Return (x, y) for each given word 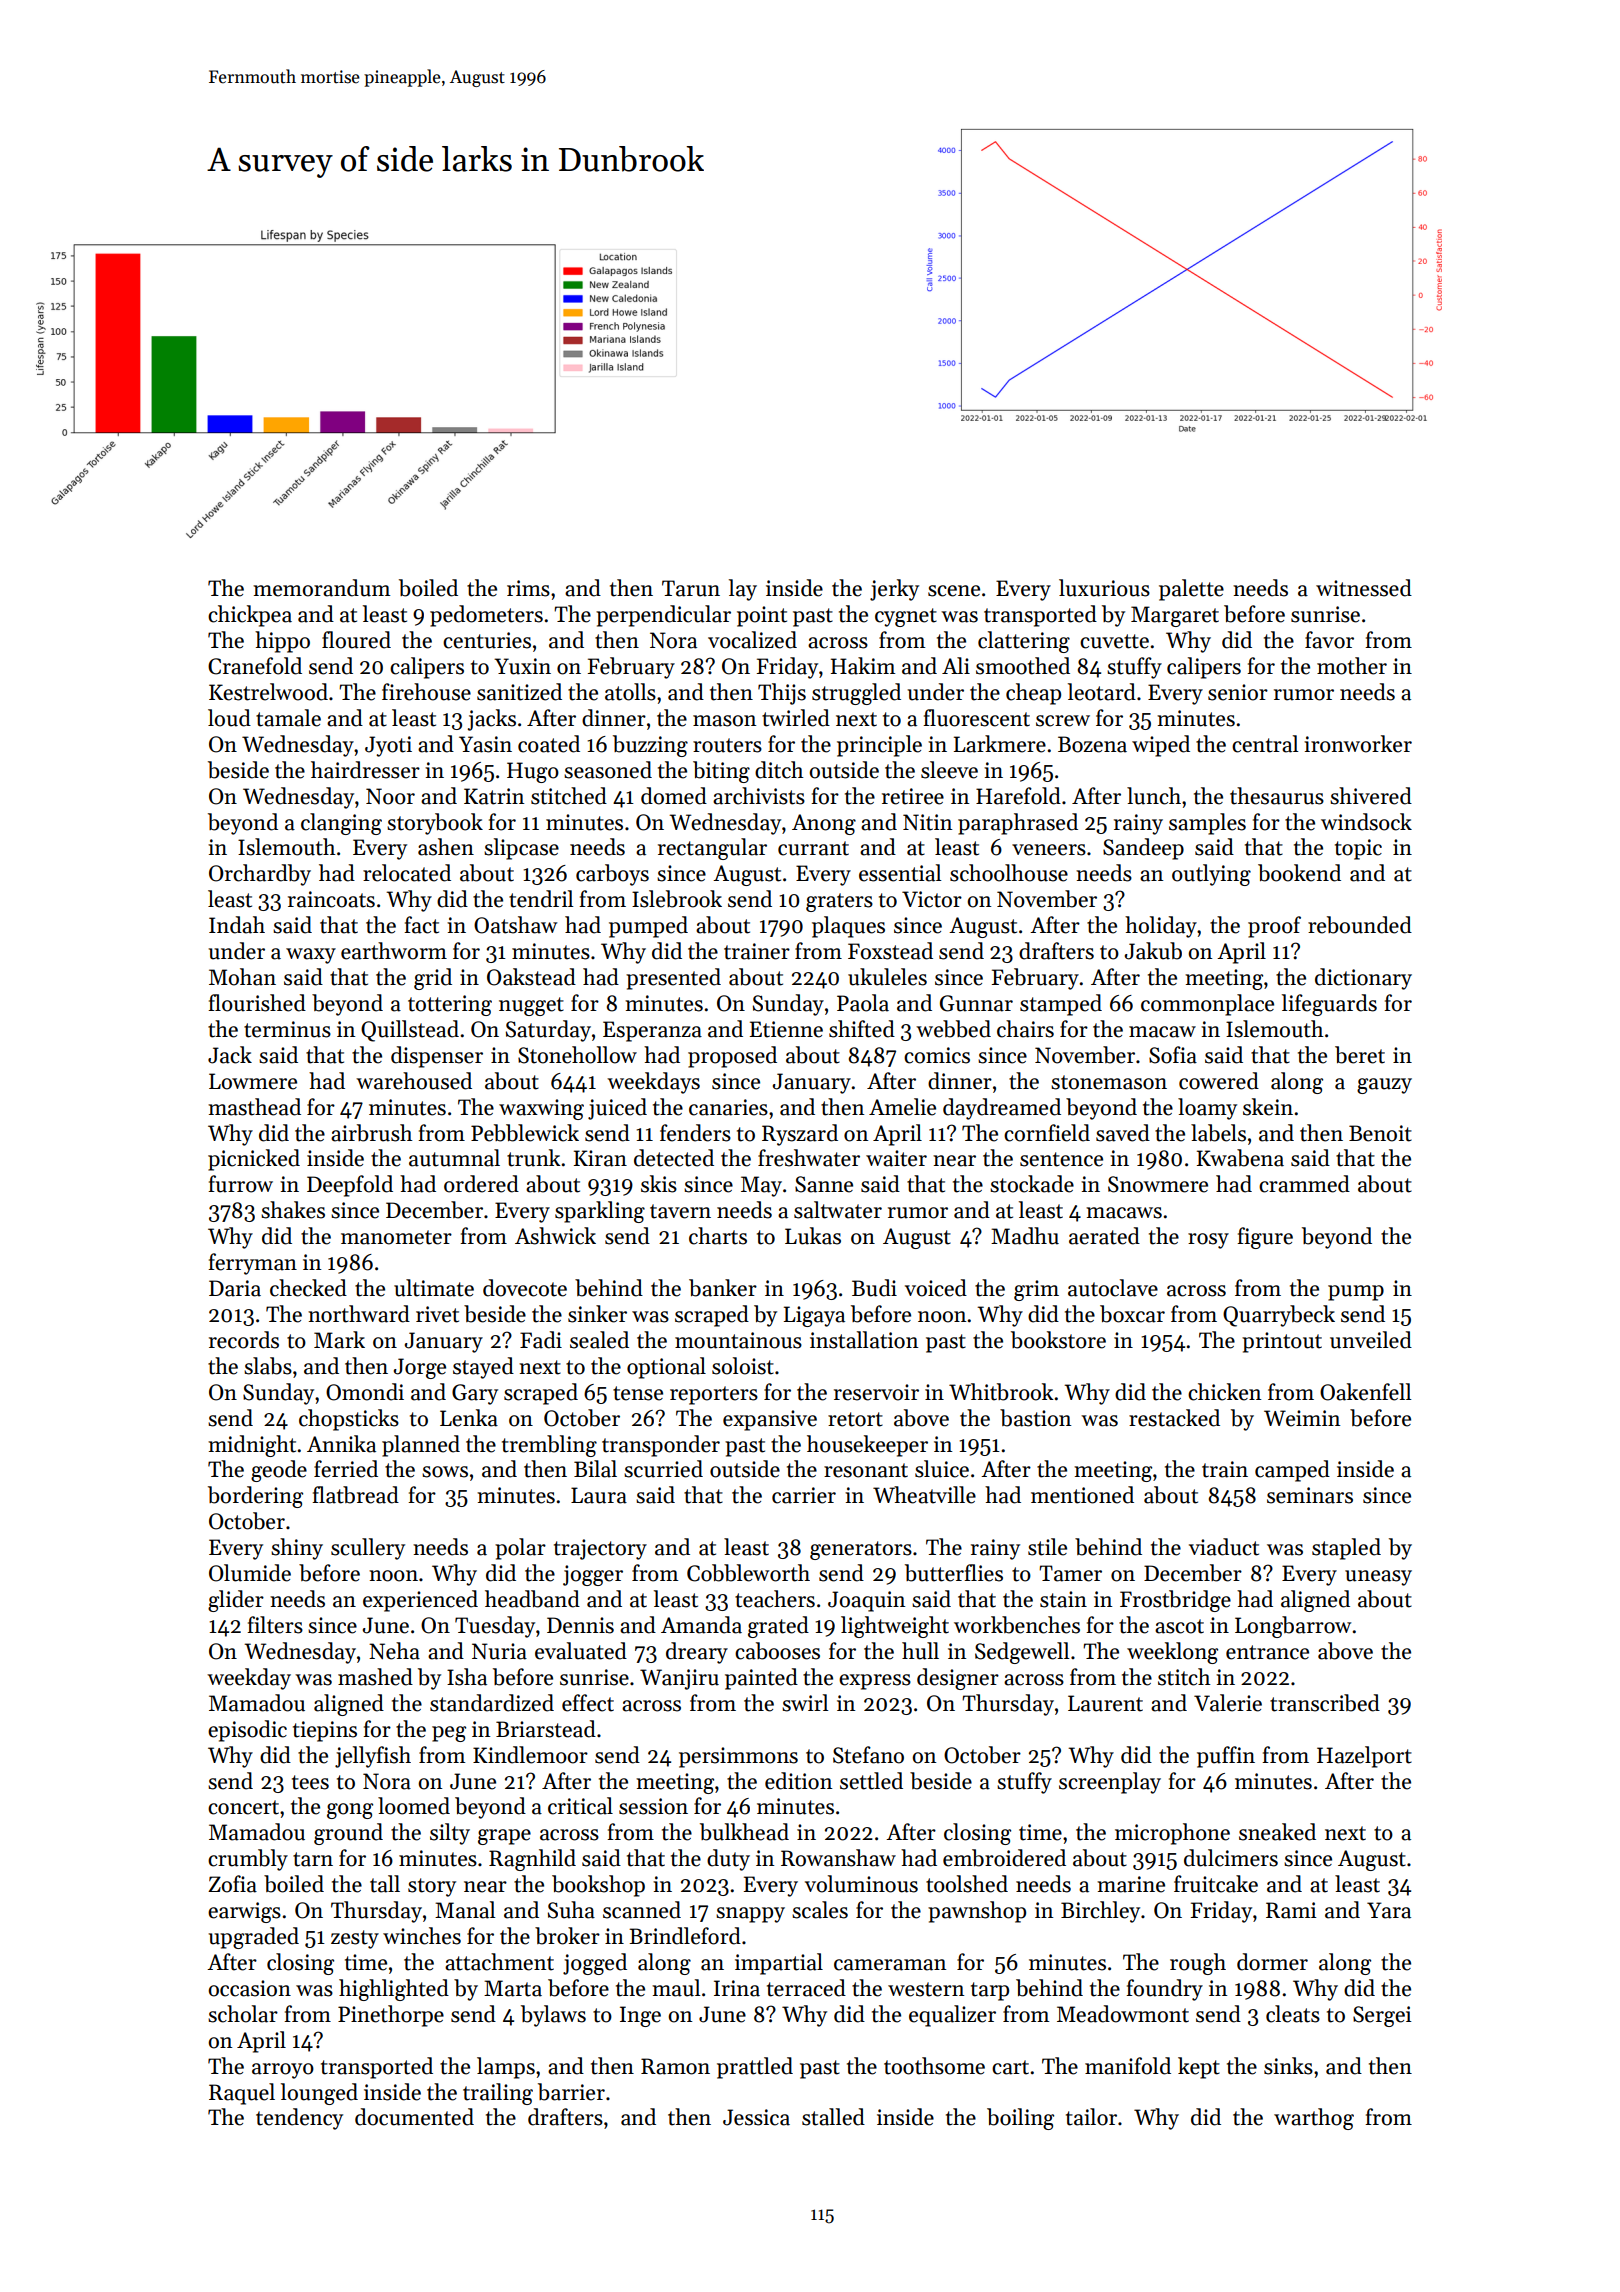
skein (1268, 1107)
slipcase (521, 849)
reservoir (876, 1392)
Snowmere (1158, 1184)
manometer (396, 1237)
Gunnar (976, 1003)
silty (450, 1834)
